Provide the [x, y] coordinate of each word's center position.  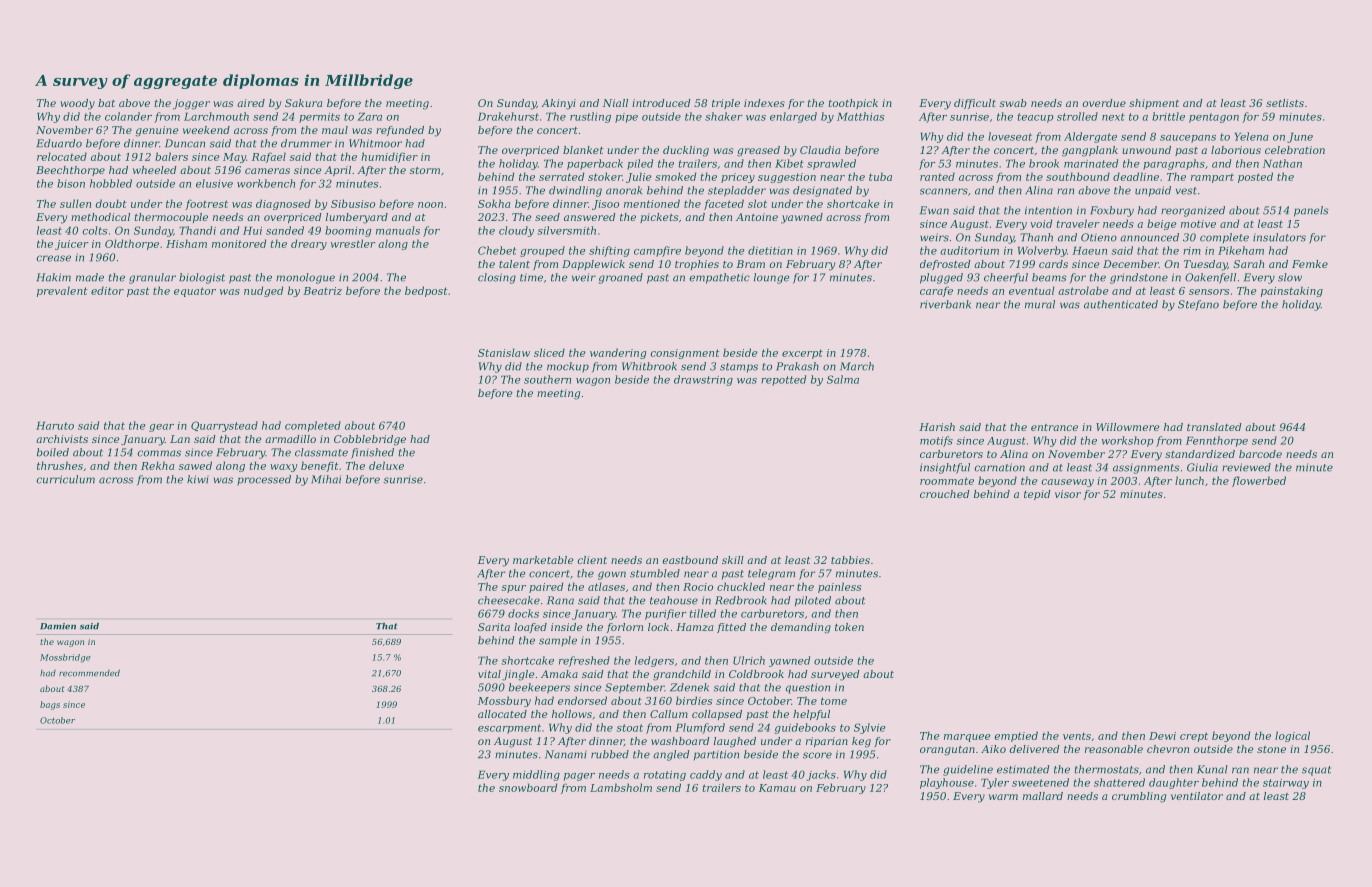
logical [1292, 736]
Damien [58, 626]
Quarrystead [224, 426]
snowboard [528, 787]
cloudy [516, 231]
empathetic [719, 278]
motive [1198, 224]
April [337, 171]
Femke [1310, 264]
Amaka [559, 674]
